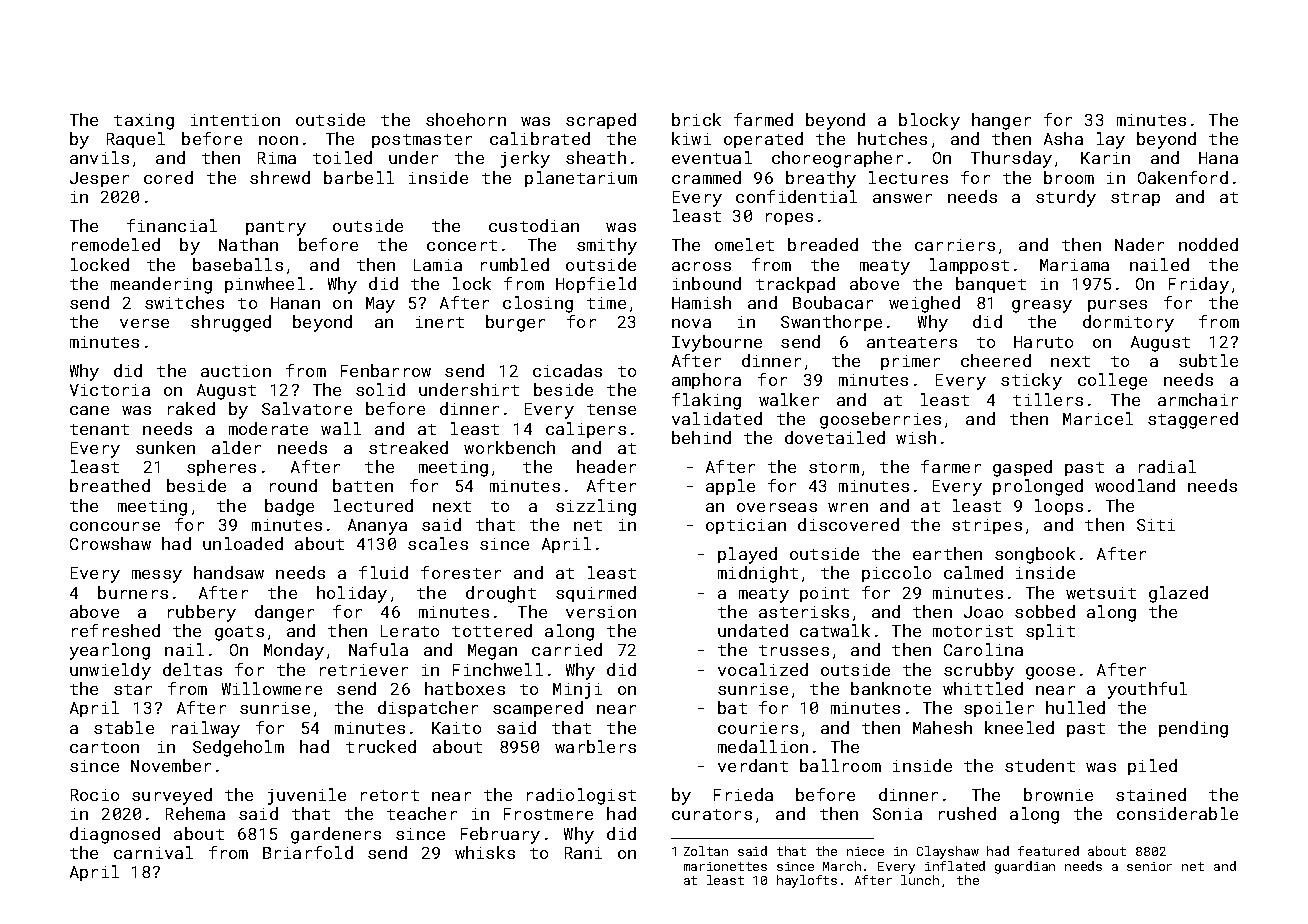  I want to click on behind, so click(701, 437).
